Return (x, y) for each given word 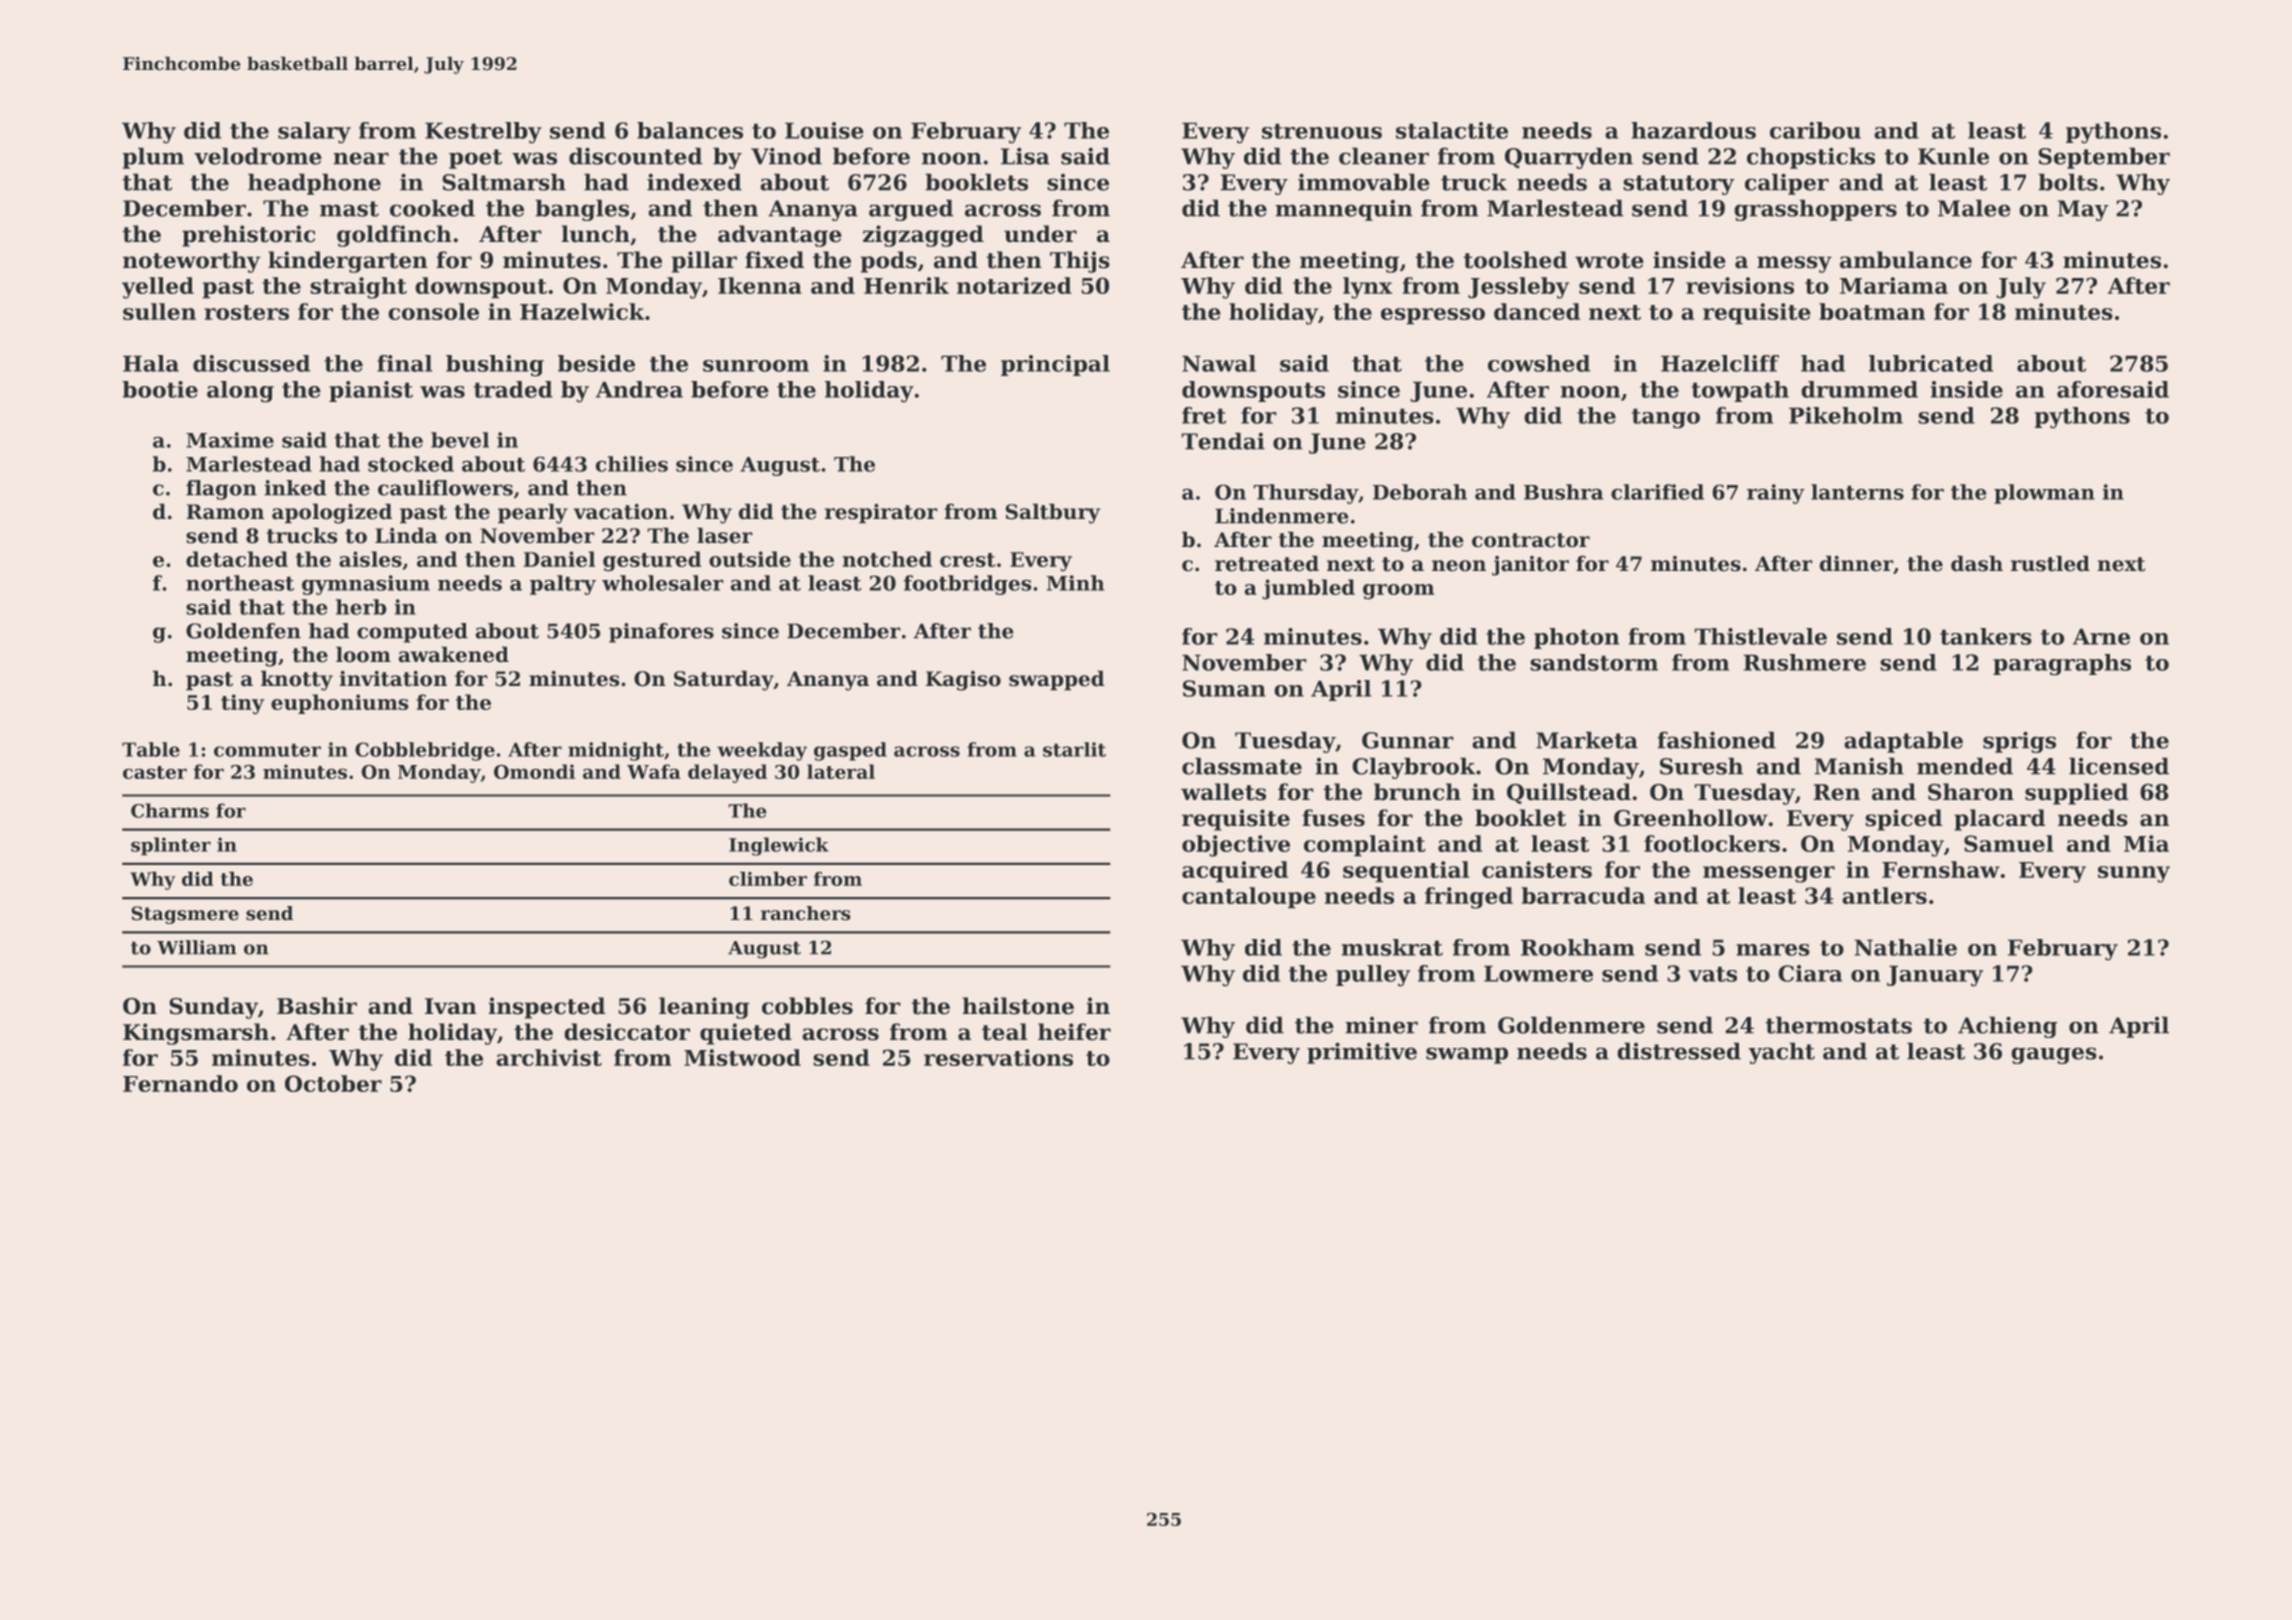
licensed (2119, 766)
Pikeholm (1846, 415)
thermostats (1838, 1025)
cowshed (1539, 363)
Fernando (180, 1083)
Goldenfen (243, 631)
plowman (2044, 494)
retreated (1267, 563)
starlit (1074, 749)
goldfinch (394, 236)
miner (1381, 1025)
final (404, 363)
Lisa (1025, 156)
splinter (171, 846)
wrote (1609, 261)
